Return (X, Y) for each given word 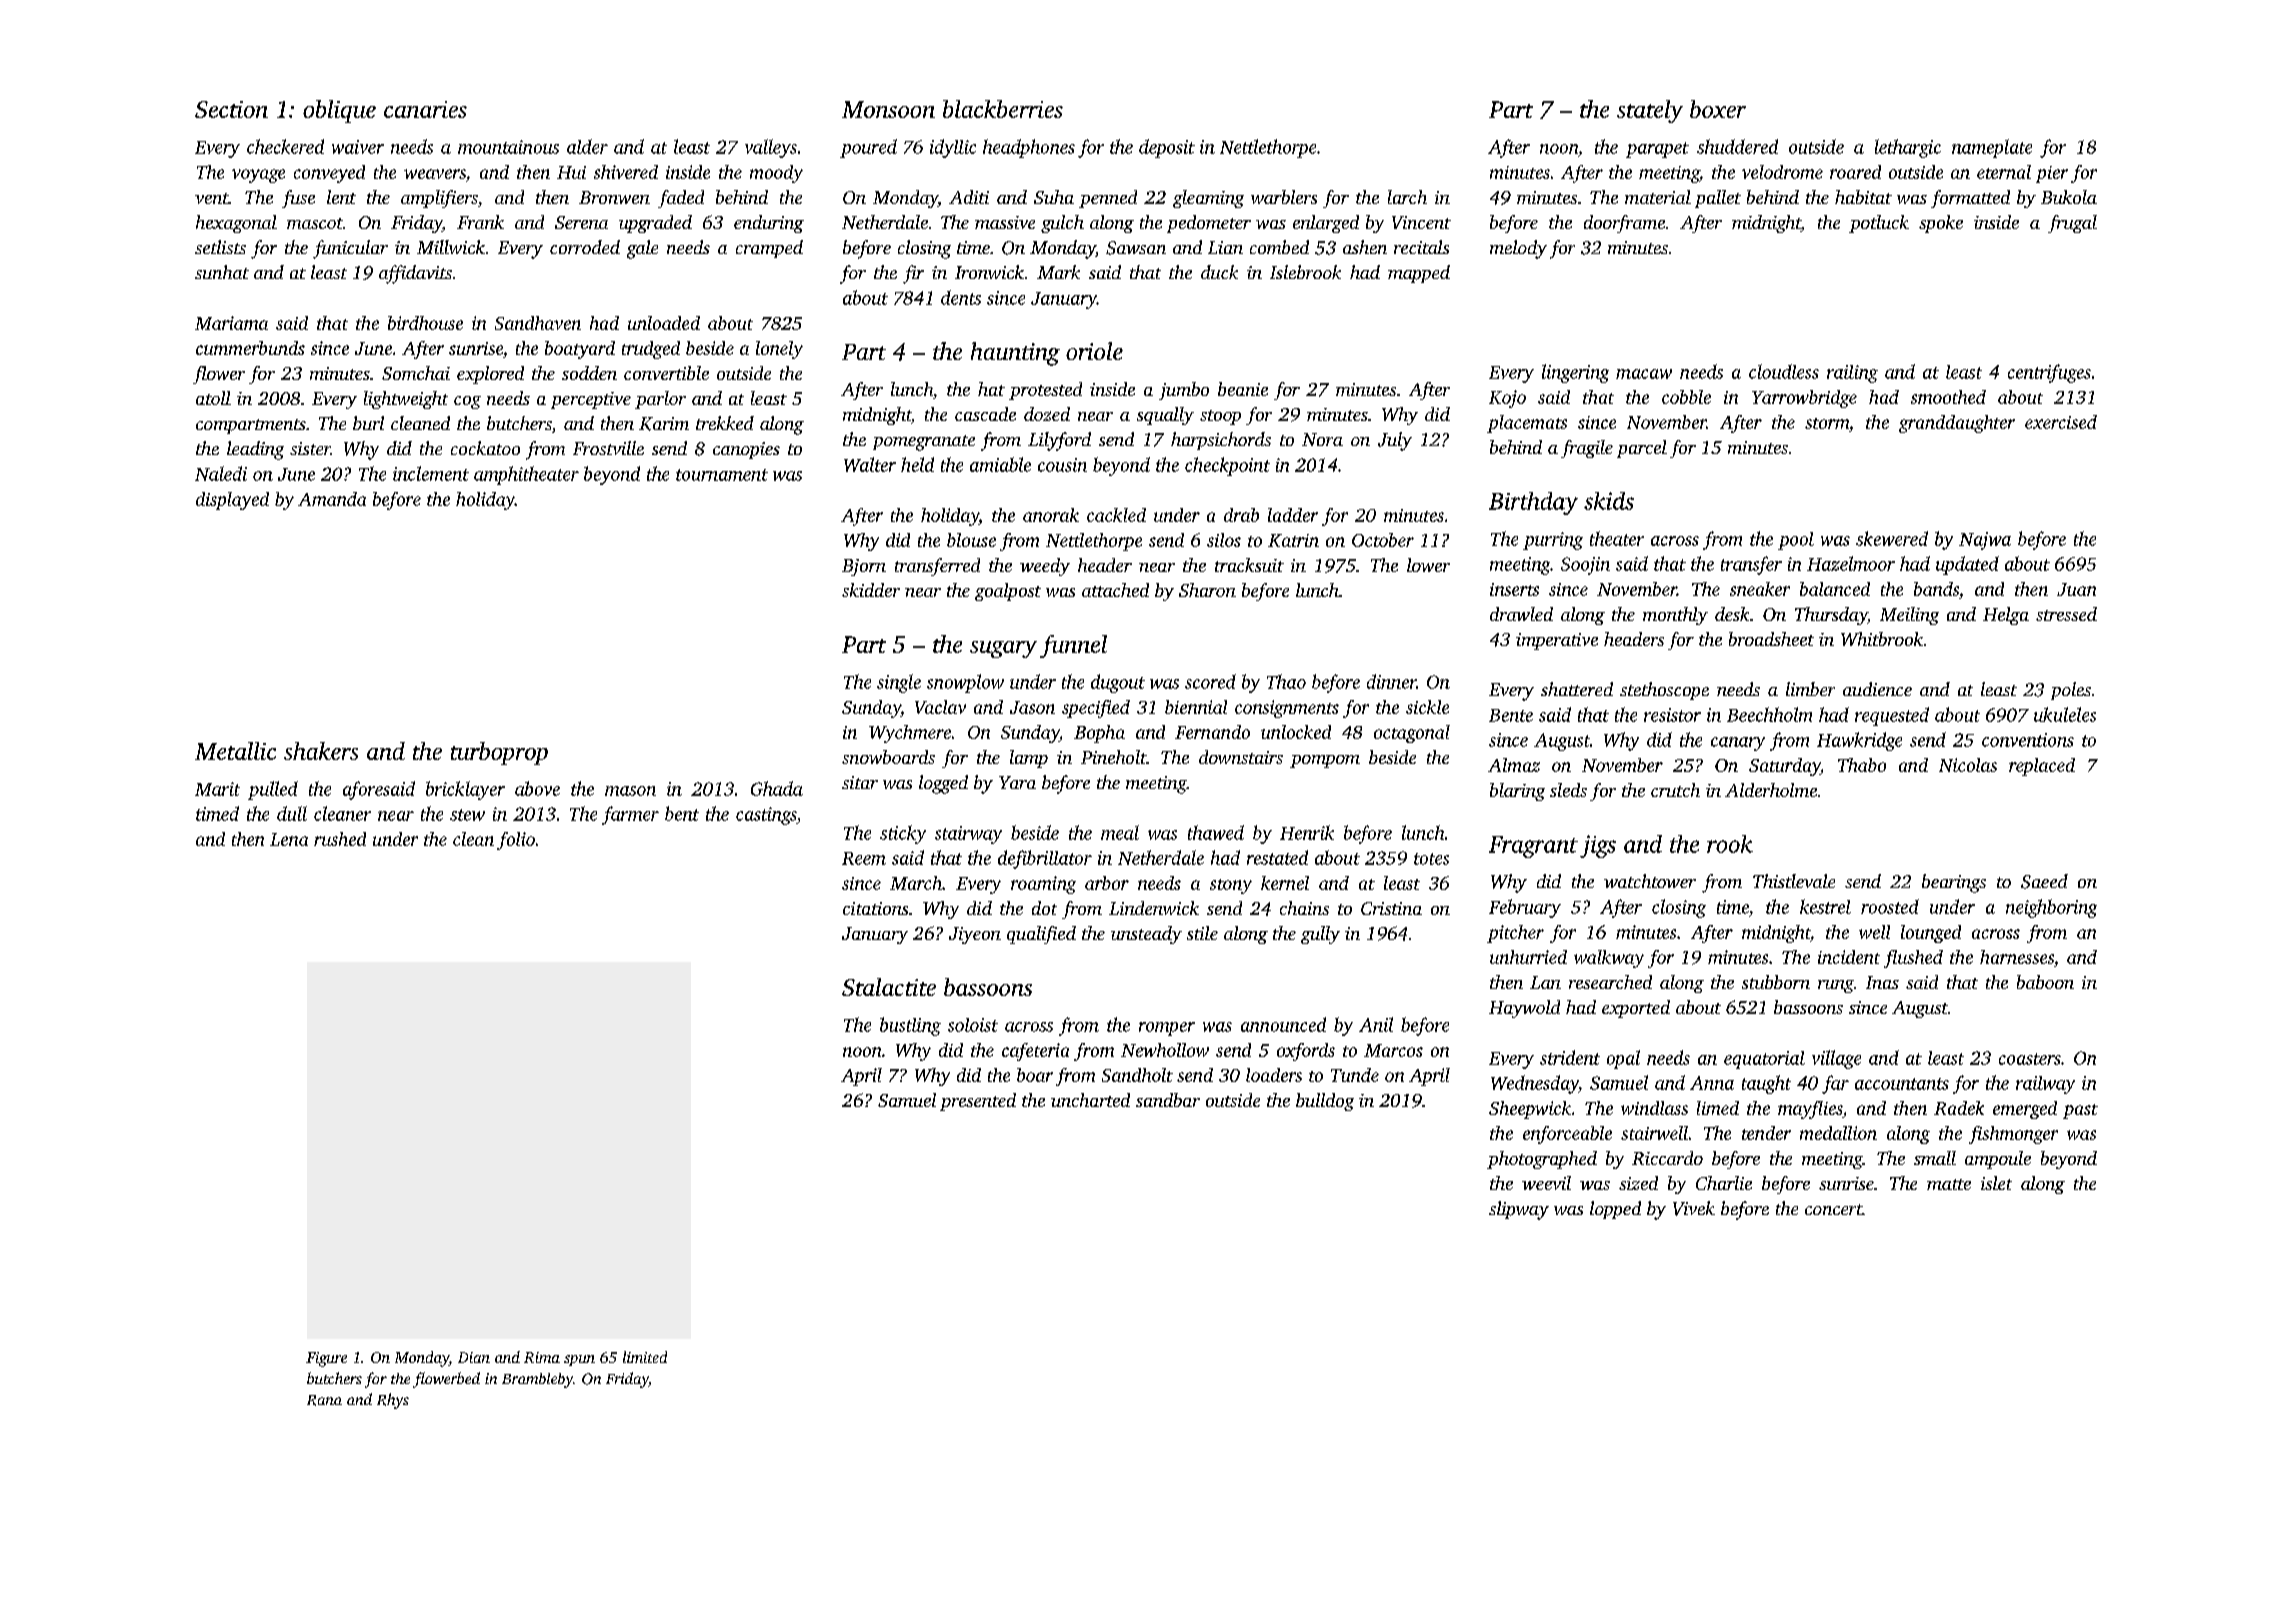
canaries (425, 109)
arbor (1107, 883)
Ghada (777, 788)
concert (1833, 1209)
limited (645, 1357)
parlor (660, 400)
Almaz (1514, 765)
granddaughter (1957, 424)
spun (579, 1360)
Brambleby (537, 1380)
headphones (1029, 148)
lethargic (1908, 148)
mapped (1419, 274)
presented (978, 1102)
